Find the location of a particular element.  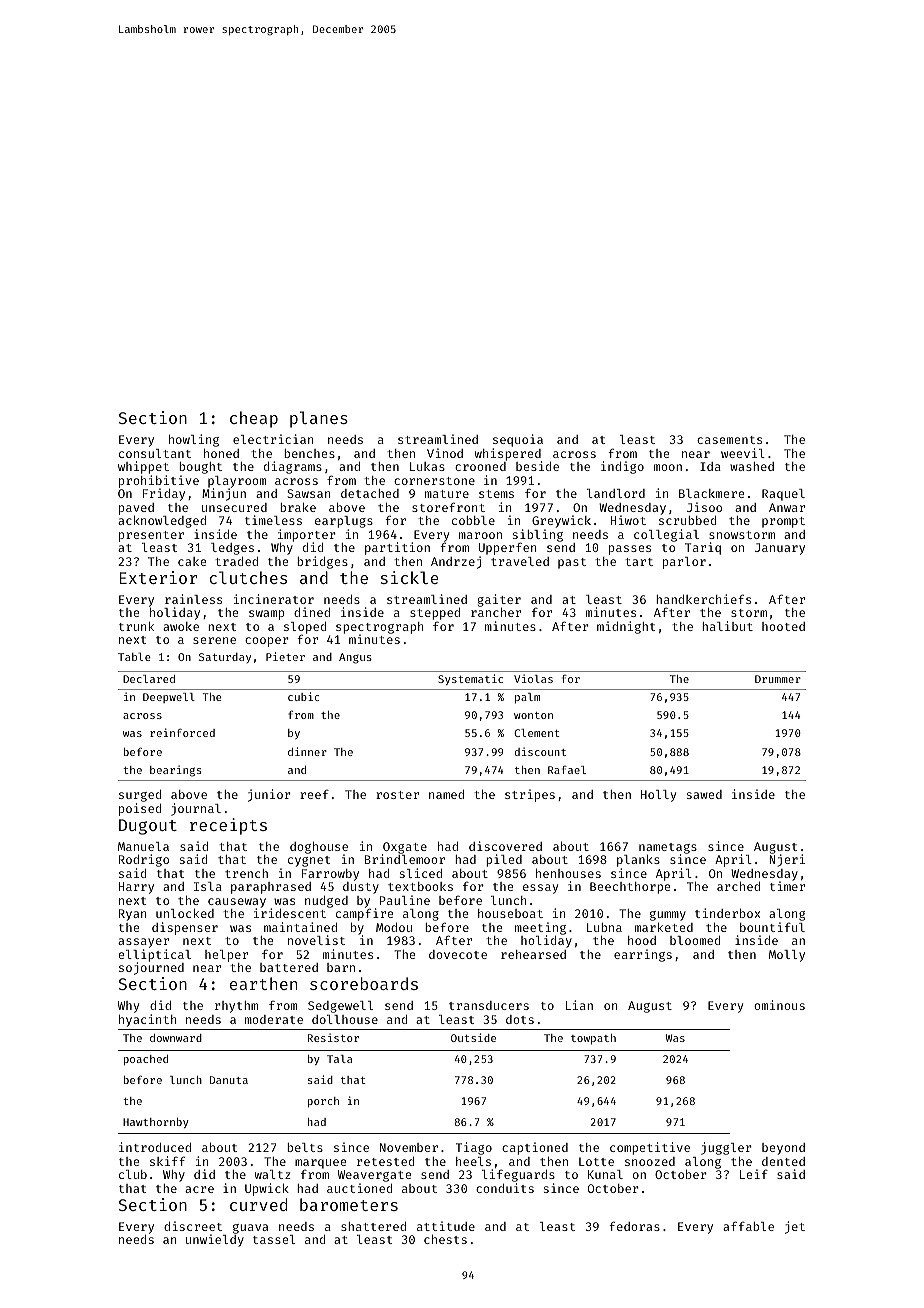

Vinod is located at coordinates (445, 453).
